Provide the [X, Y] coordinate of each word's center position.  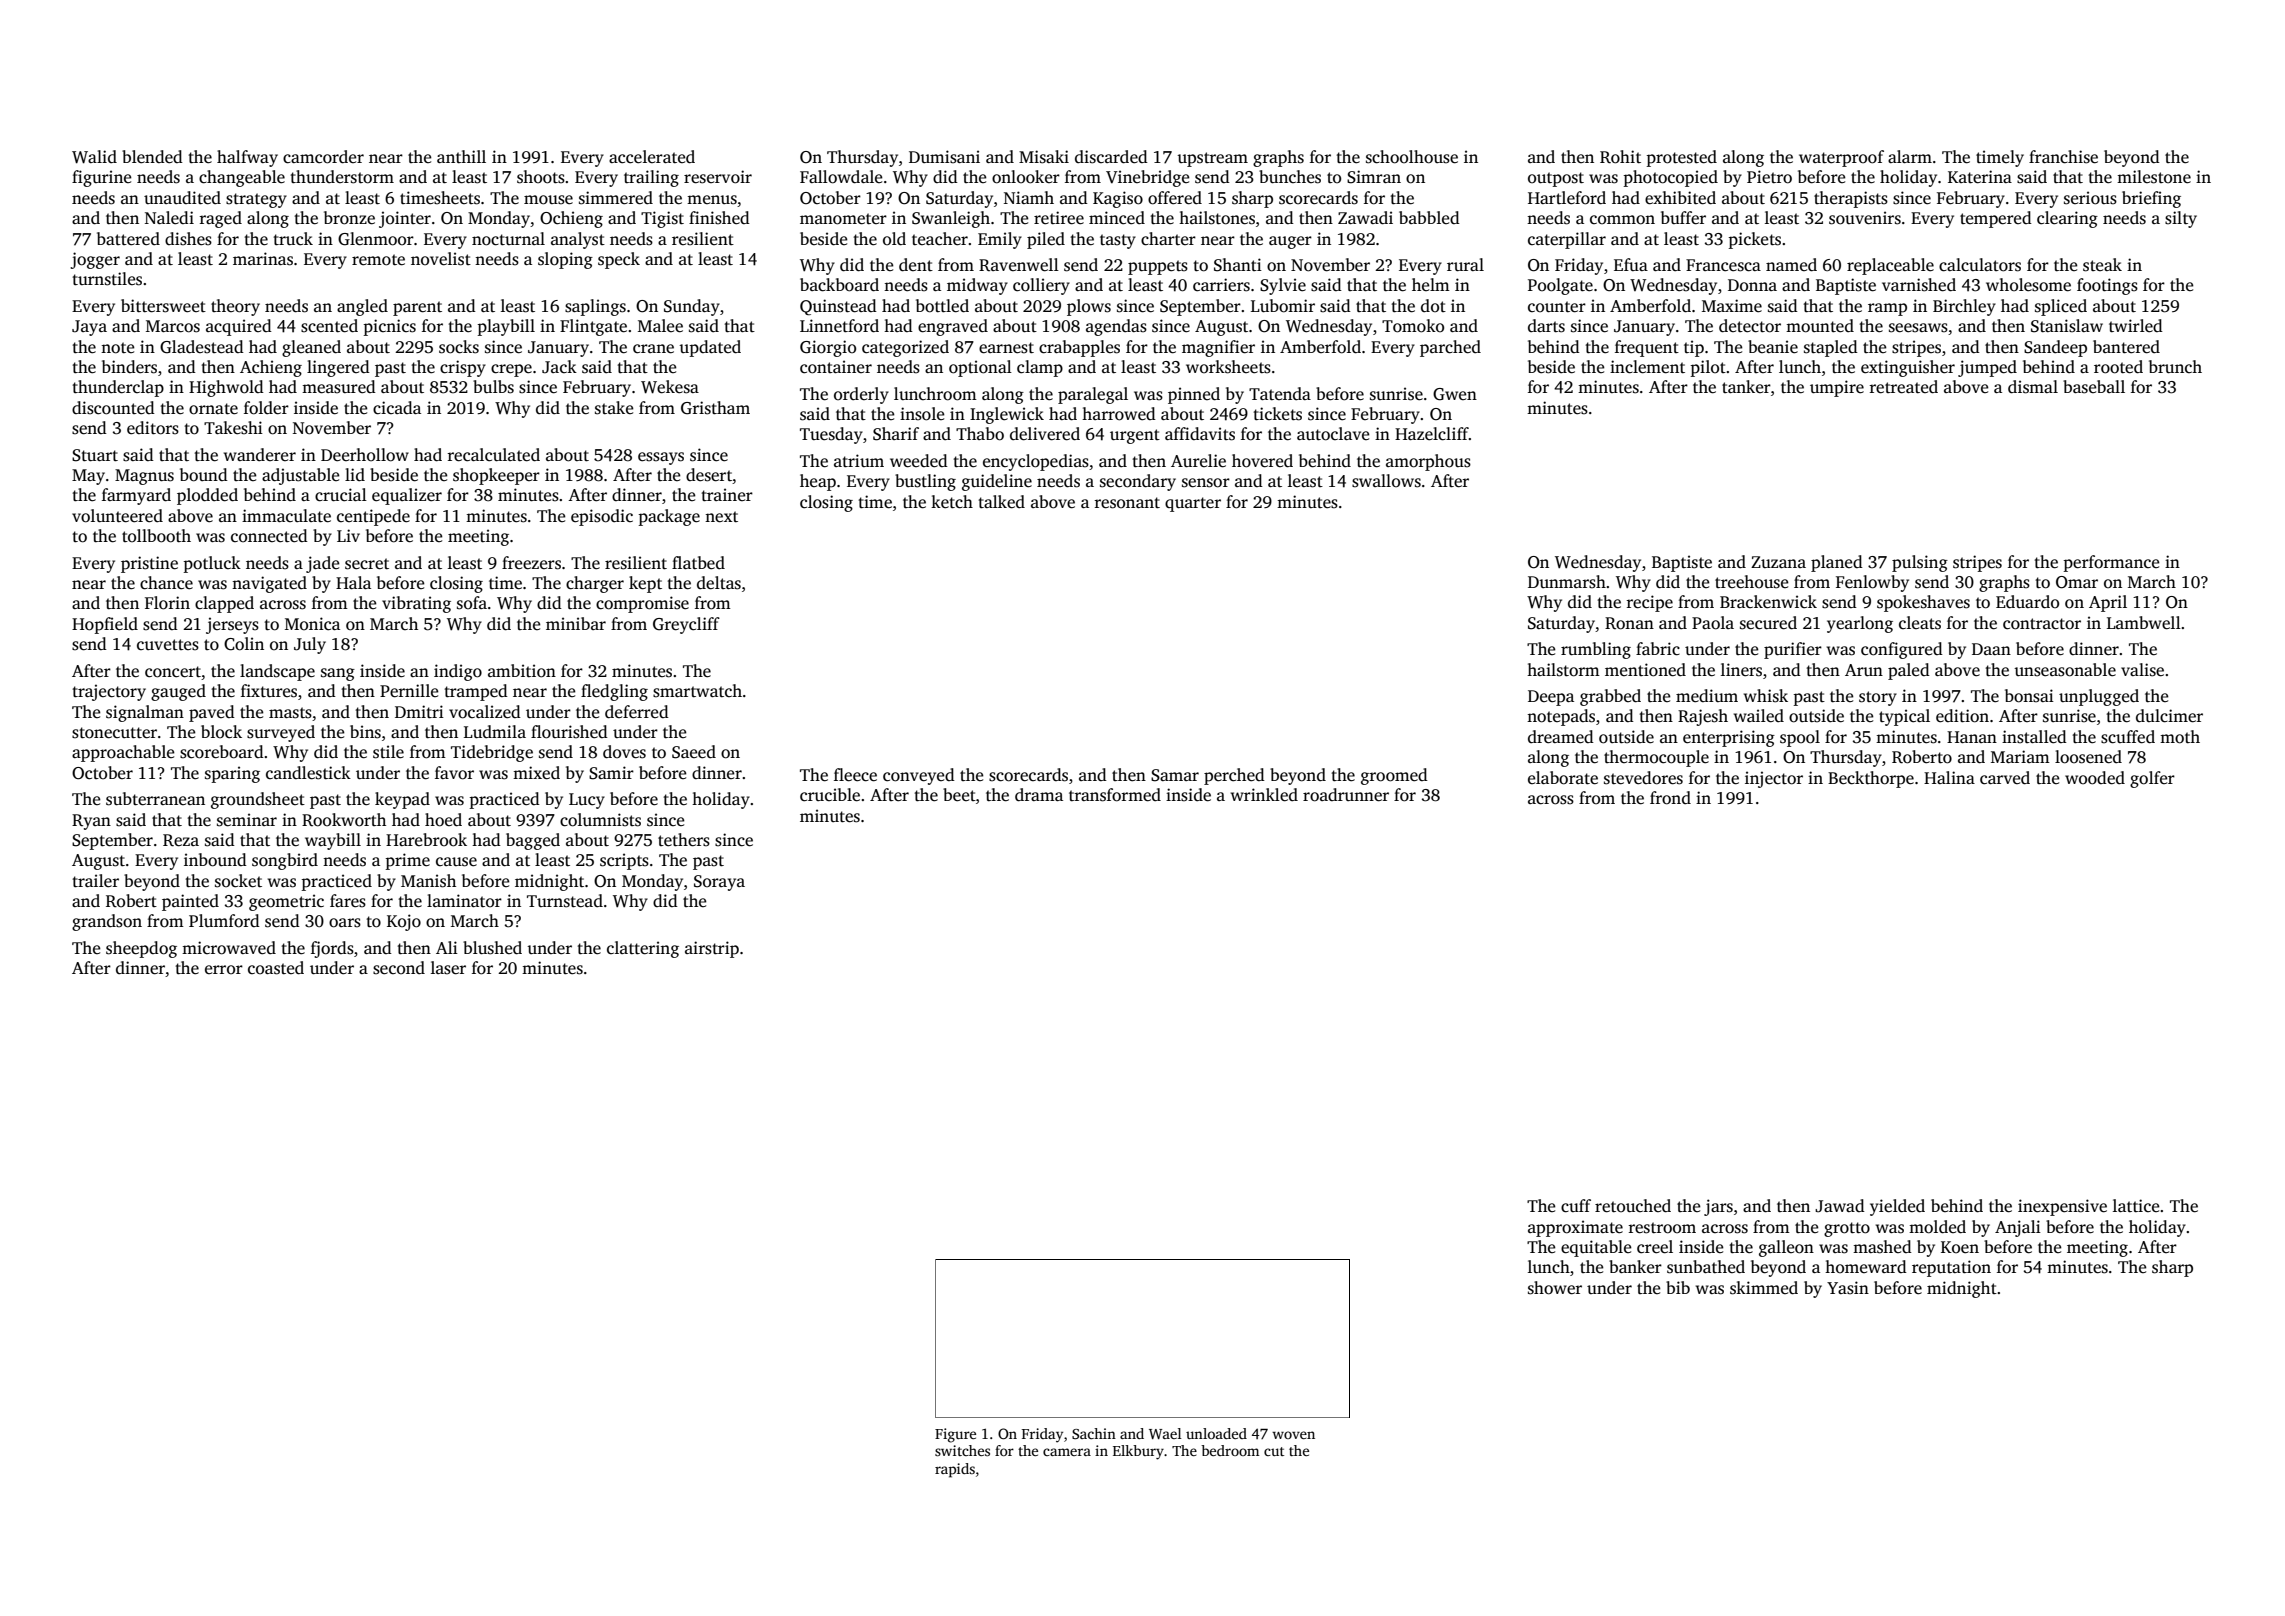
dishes [188, 239]
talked [1001, 502]
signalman [145, 713]
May [88, 477]
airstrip [712, 949]
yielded [1897, 1207]
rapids [955, 1470]
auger [1290, 242]
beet [959, 795]
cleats [1920, 623]
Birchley [1964, 307]
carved [2005, 778]
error [224, 970]
